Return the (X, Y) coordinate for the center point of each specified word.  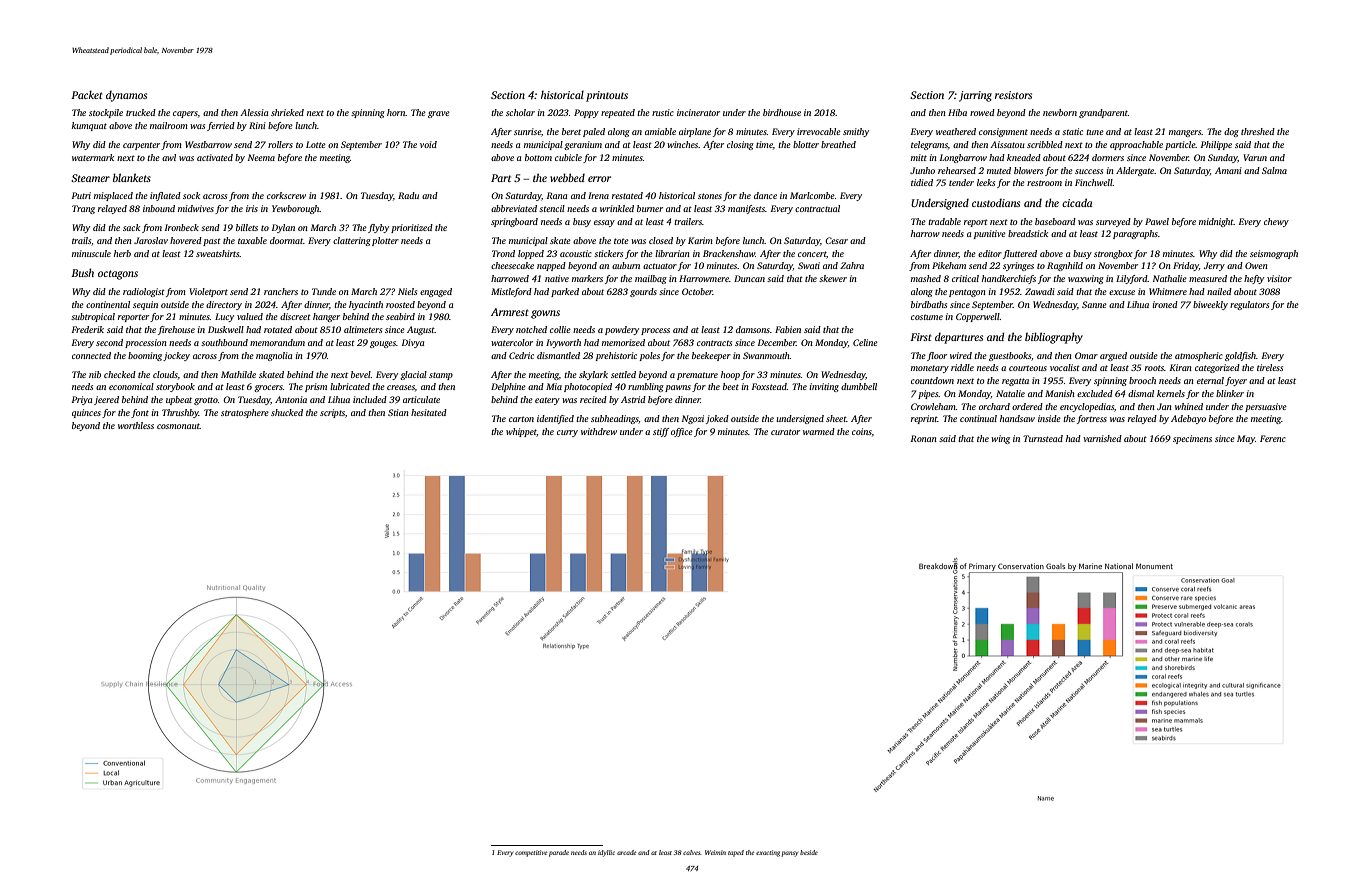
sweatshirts (218, 253)
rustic (663, 112)
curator (785, 432)
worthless (136, 425)
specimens (1192, 439)
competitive (531, 853)
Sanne (1094, 304)
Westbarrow (208, 144)
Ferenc (1273, 438)
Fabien (788, 329)
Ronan (923, 438)
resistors (1013, 95)
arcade (626, 852)
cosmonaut (178, 426)
